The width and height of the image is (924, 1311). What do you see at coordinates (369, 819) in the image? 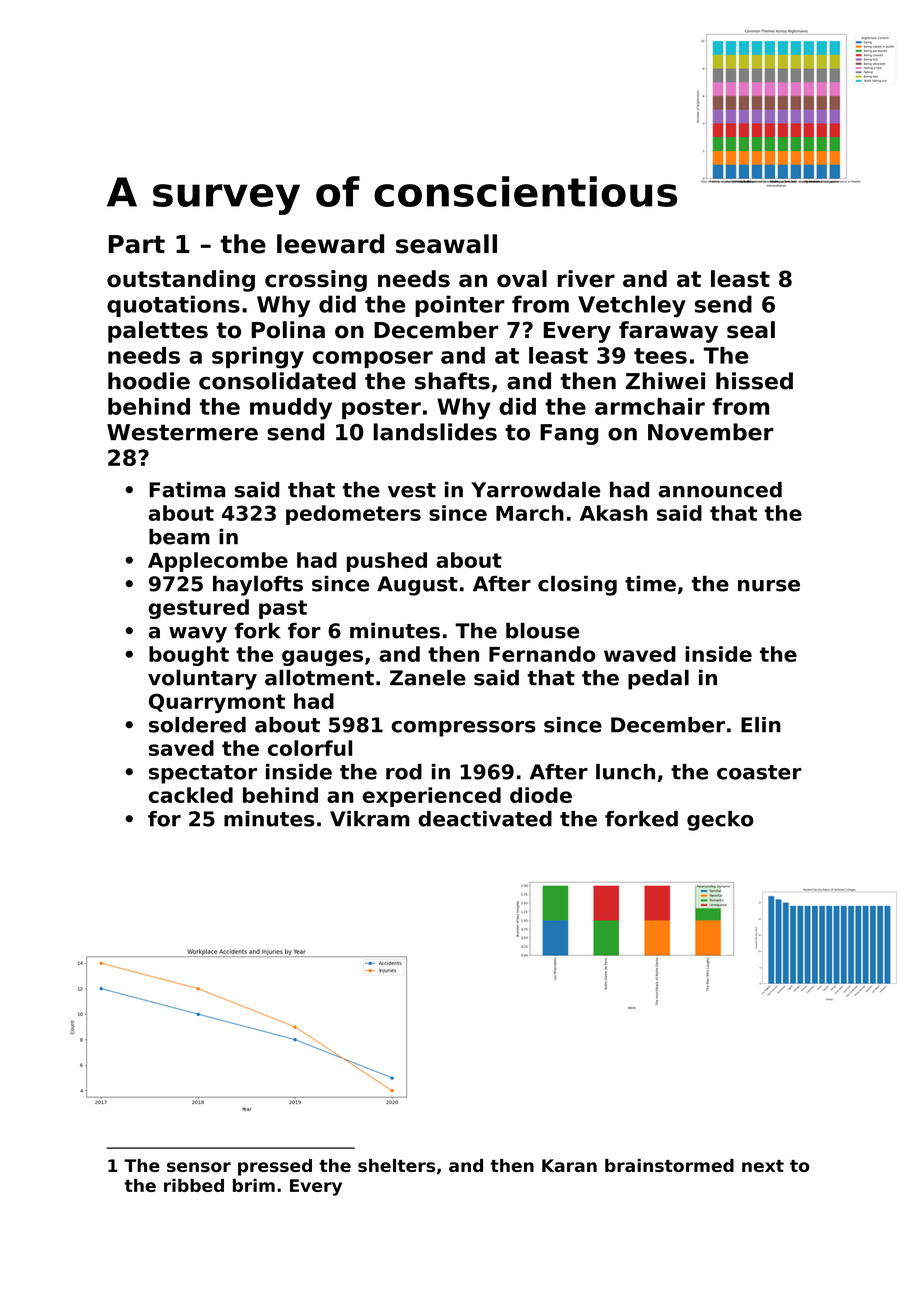
I see `Vikram` at bounding box center [369, 819].
